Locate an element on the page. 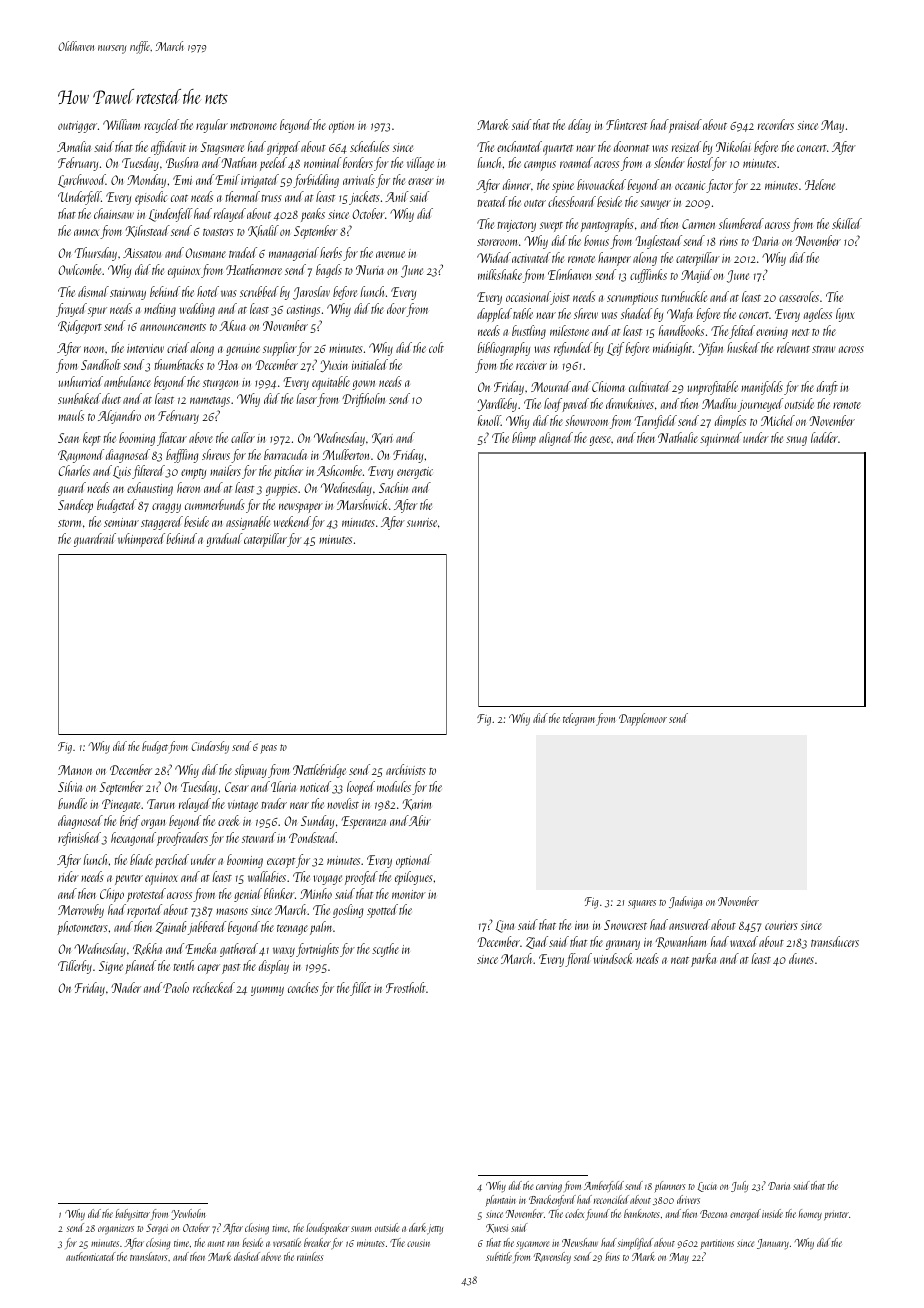 The image size is (924, 1308). cummerbunds is located at coordinates (215, 504).
